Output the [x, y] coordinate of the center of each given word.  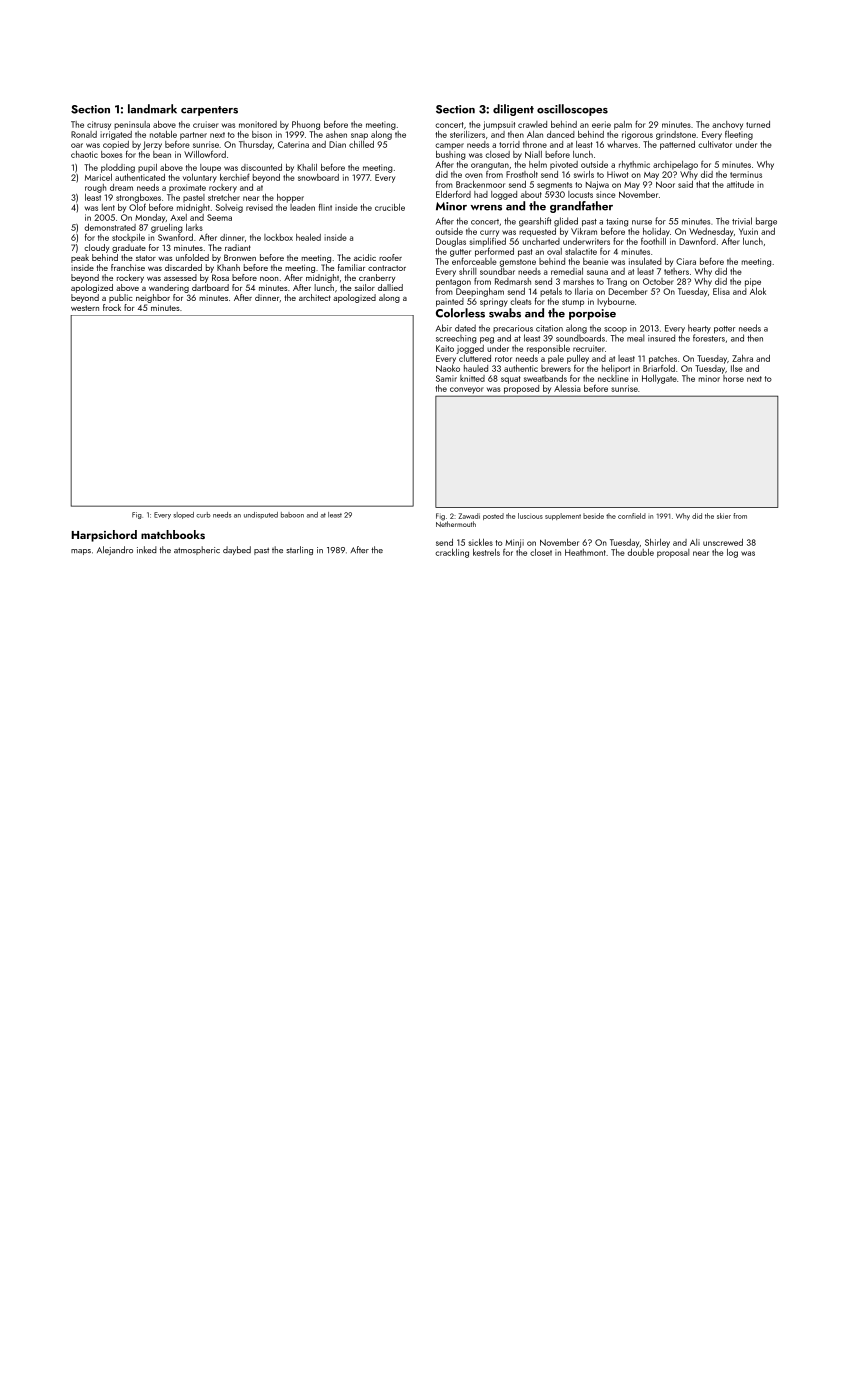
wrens [486, 208]
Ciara [686, 261]
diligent [513, 110]
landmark [152, 109]
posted [493, 516]
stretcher [224, 197]
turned [758, 124]
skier [724, 516]
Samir [446, 378]
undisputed [261, 515]
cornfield [632, 516]
